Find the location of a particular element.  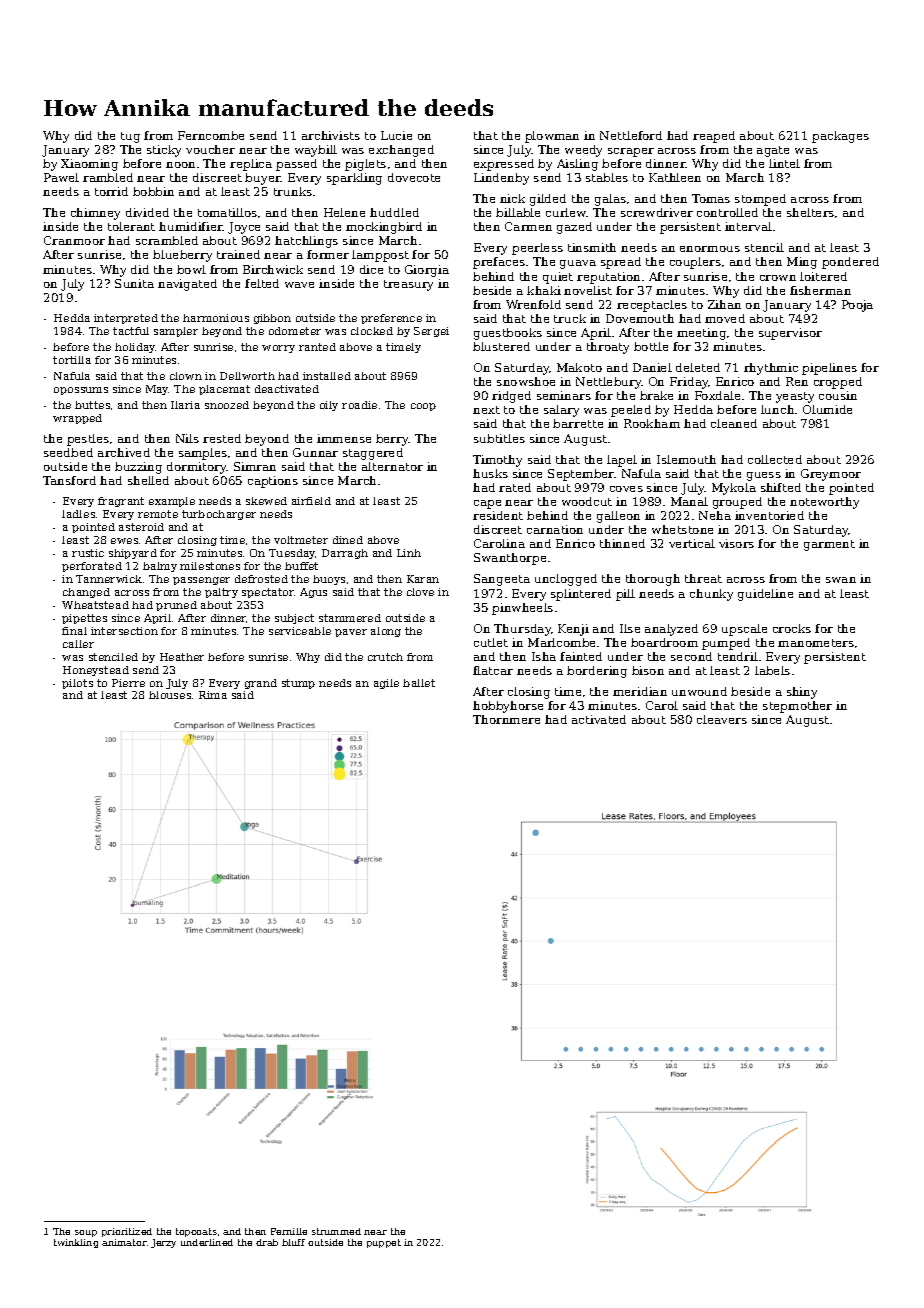

packages is located at coordinates (840, 137).
